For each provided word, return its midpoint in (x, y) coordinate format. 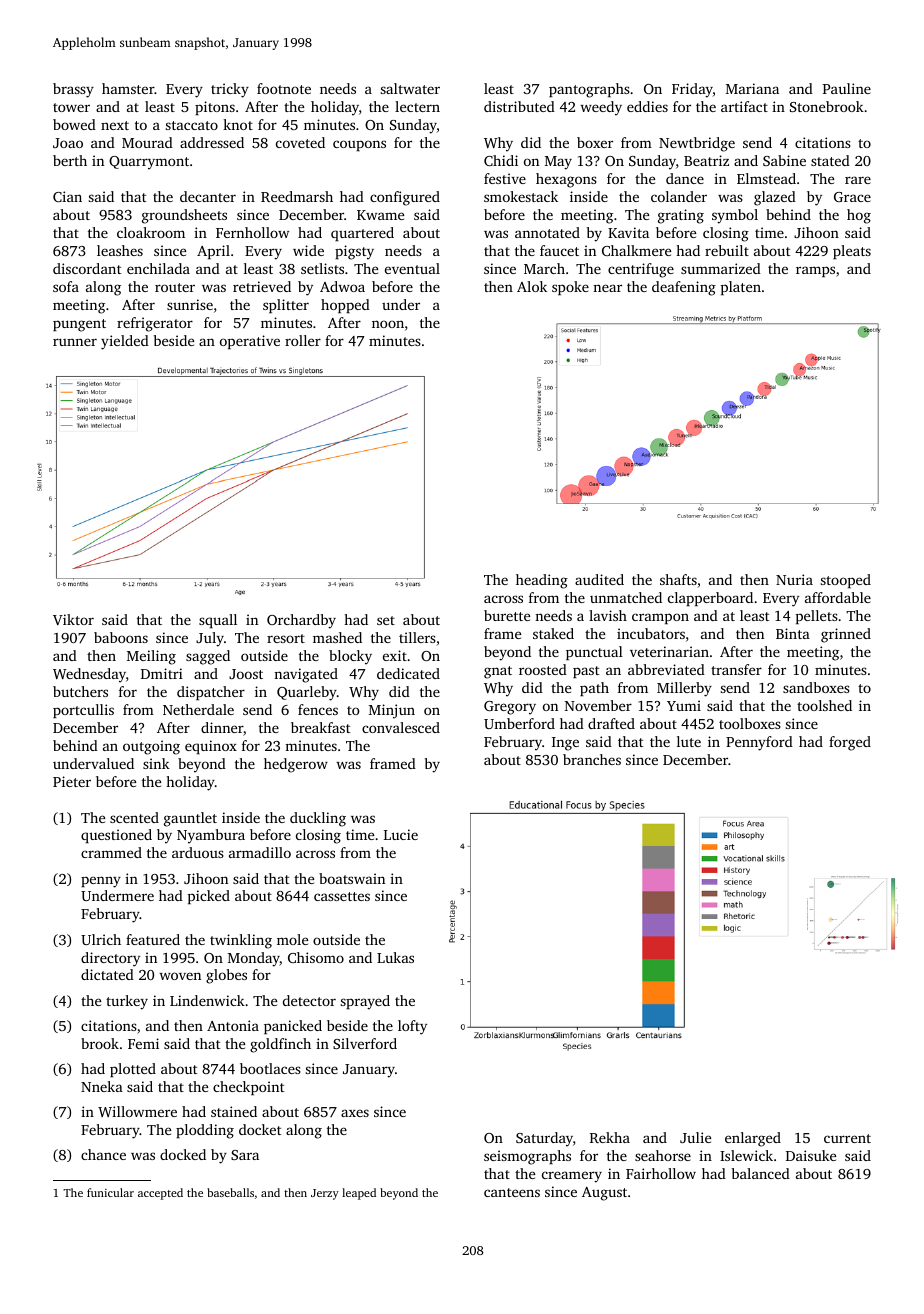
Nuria (794, 579)
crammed (111, 852)
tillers (417, 637)
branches (592, 759)
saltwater (410, 88)
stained (234, 1111)
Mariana (752, 88)
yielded (125, 342)
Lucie (401, 834)
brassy (73, 90)
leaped (359, 1194)
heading (542, 581)
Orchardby (301, 621)
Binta (793, 633)
